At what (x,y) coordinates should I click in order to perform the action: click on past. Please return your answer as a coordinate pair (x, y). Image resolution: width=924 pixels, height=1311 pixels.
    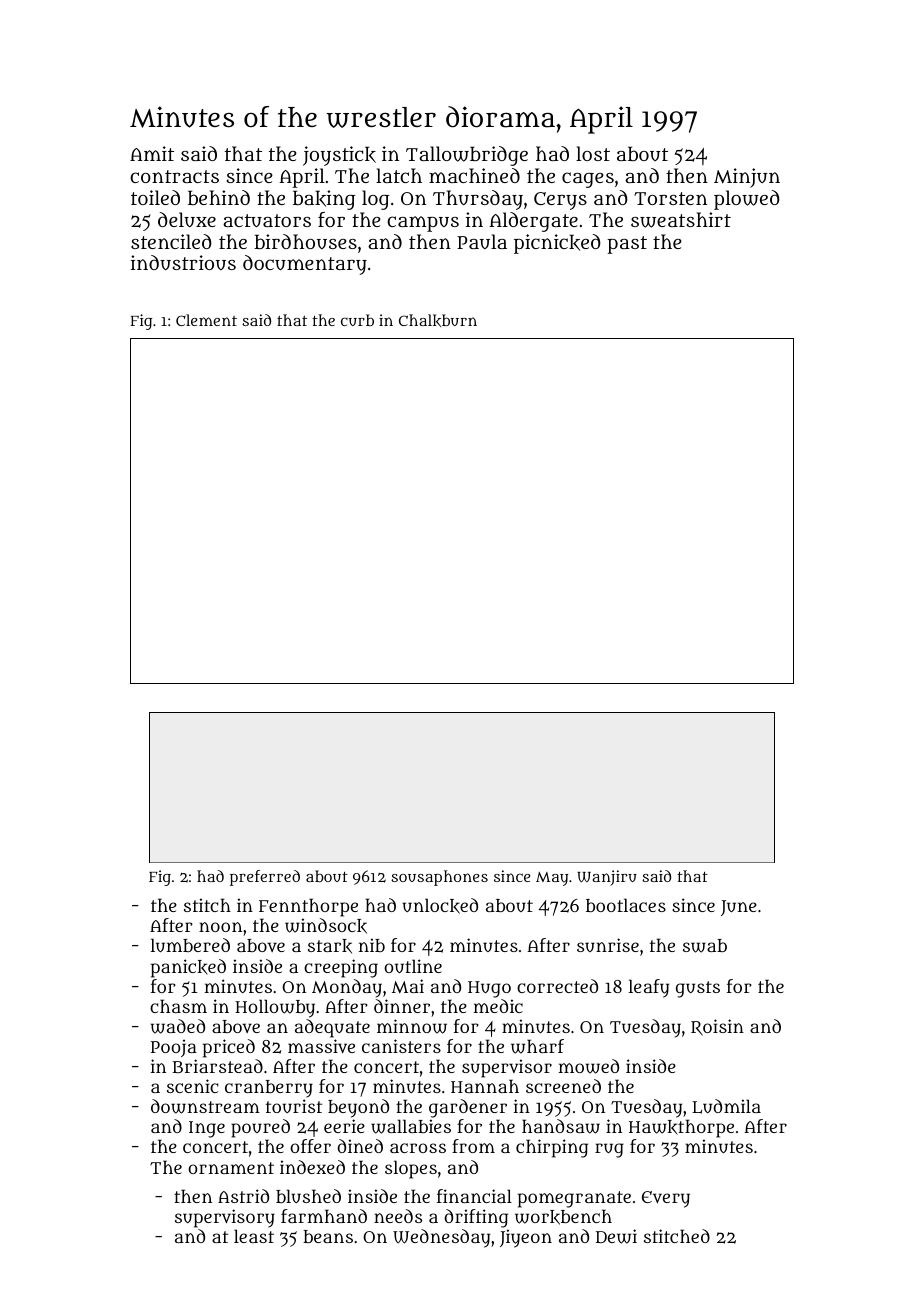
    Looking at the image, I should click on (627, 245).
